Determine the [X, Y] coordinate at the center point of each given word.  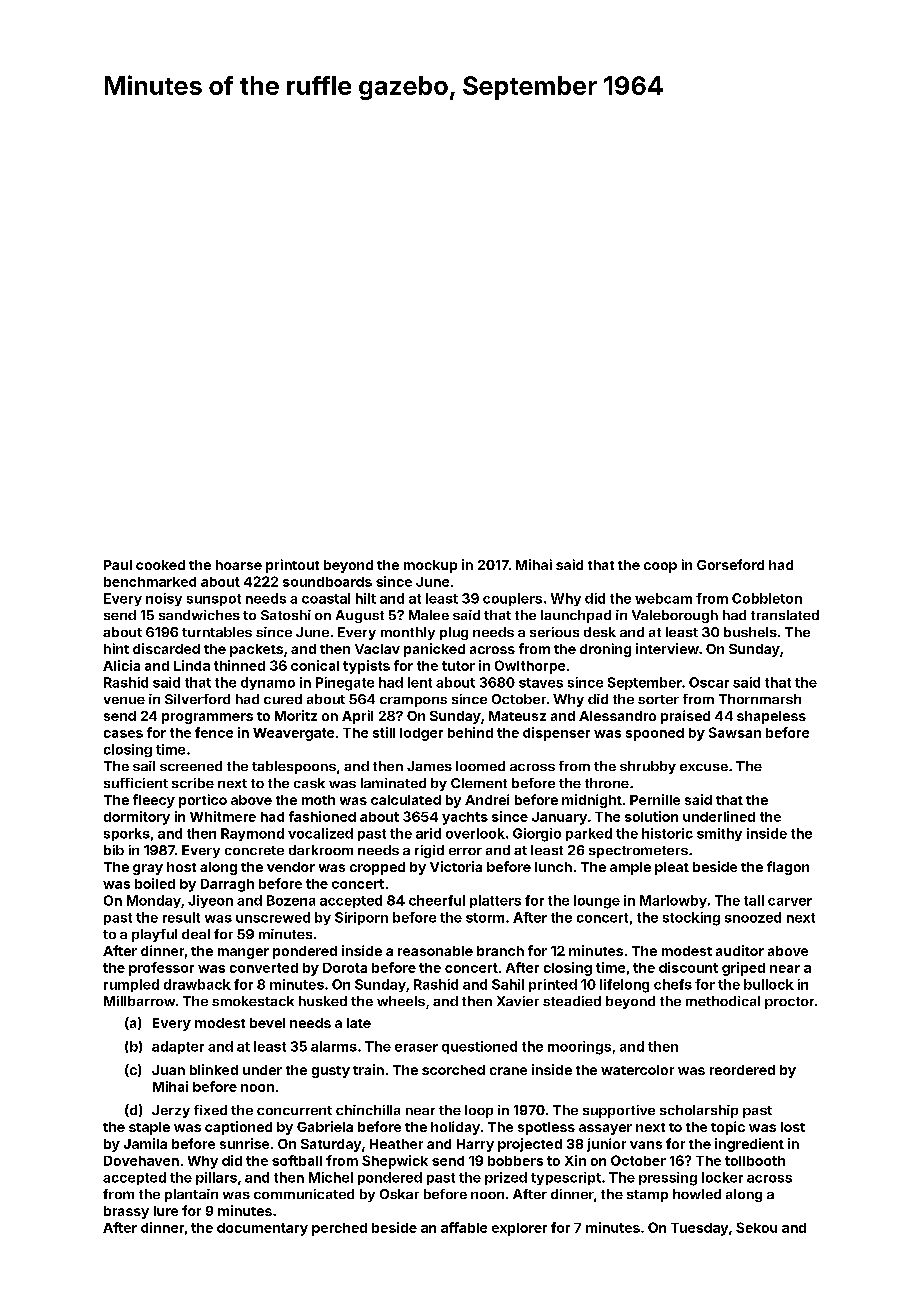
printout [292, 566]
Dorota [345, 968]
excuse [704, 767]
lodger [421, 734]
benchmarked [150, 582]
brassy [126, 1212]
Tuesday [699, 1229]
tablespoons [294, 767]
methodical [723, 1001]
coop [660, 567]
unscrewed [273, 917]
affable [464, 1227]
